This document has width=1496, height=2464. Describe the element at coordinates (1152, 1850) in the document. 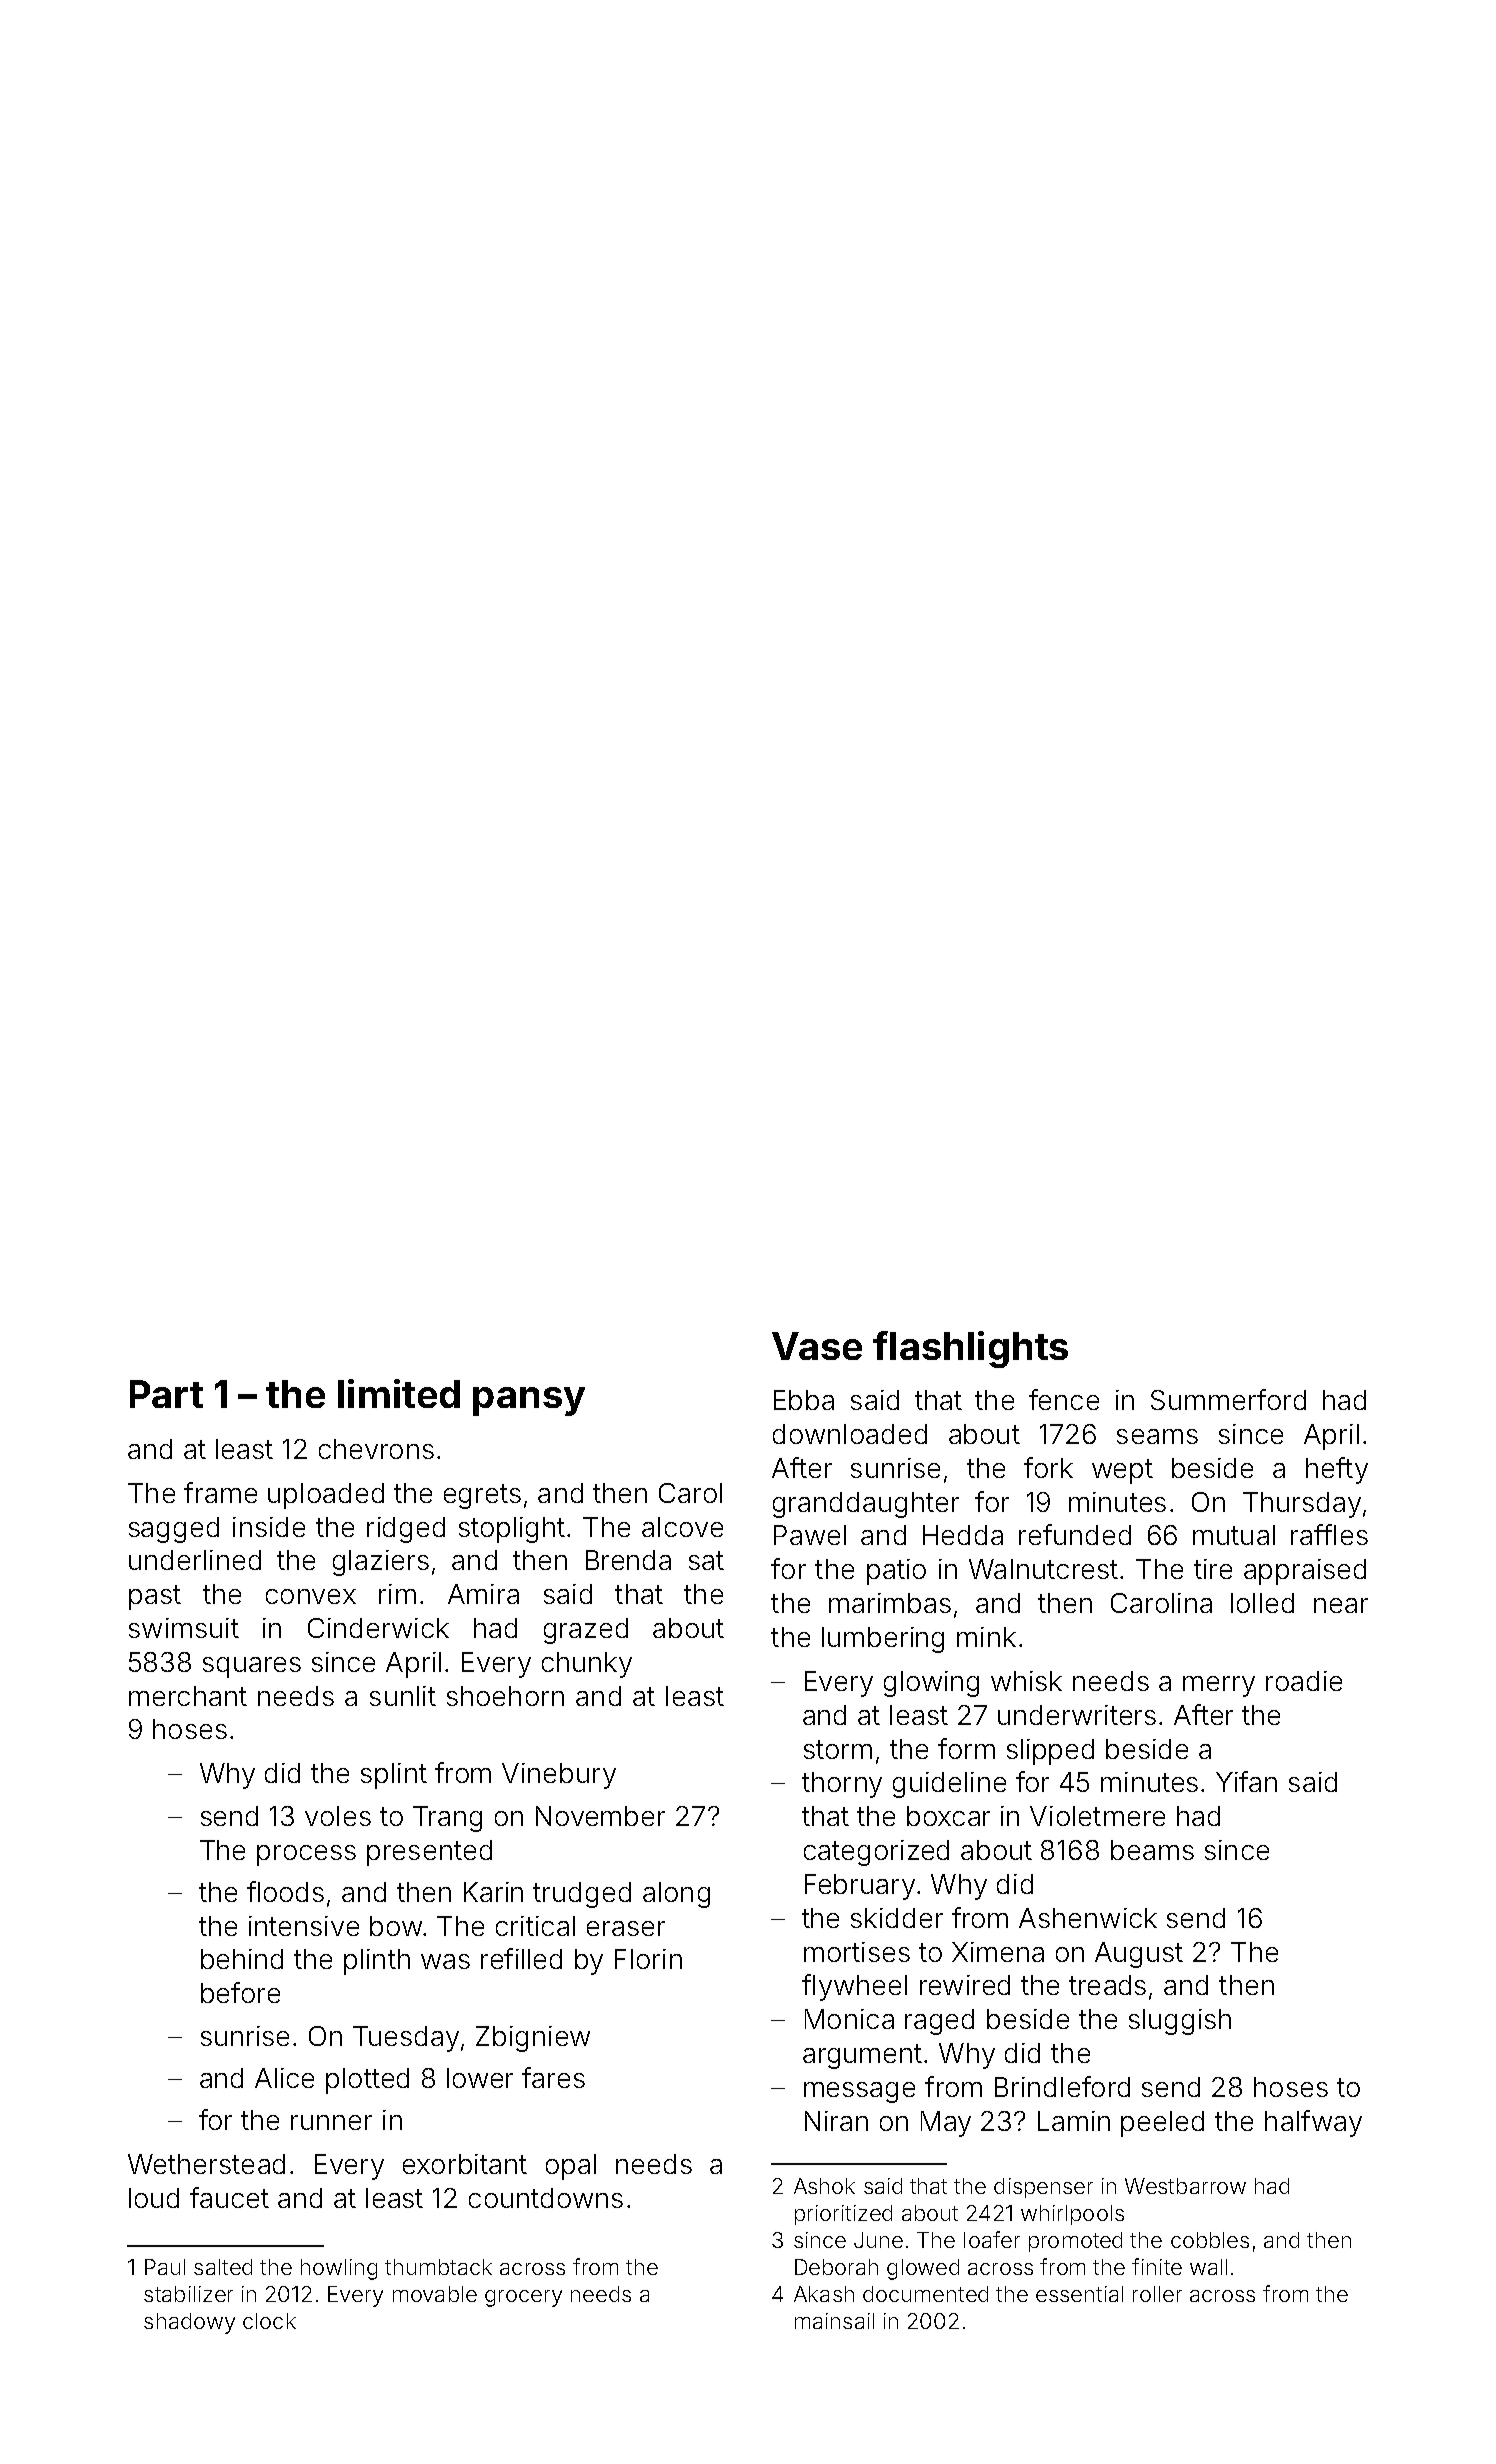

I see `beams` at that location.
